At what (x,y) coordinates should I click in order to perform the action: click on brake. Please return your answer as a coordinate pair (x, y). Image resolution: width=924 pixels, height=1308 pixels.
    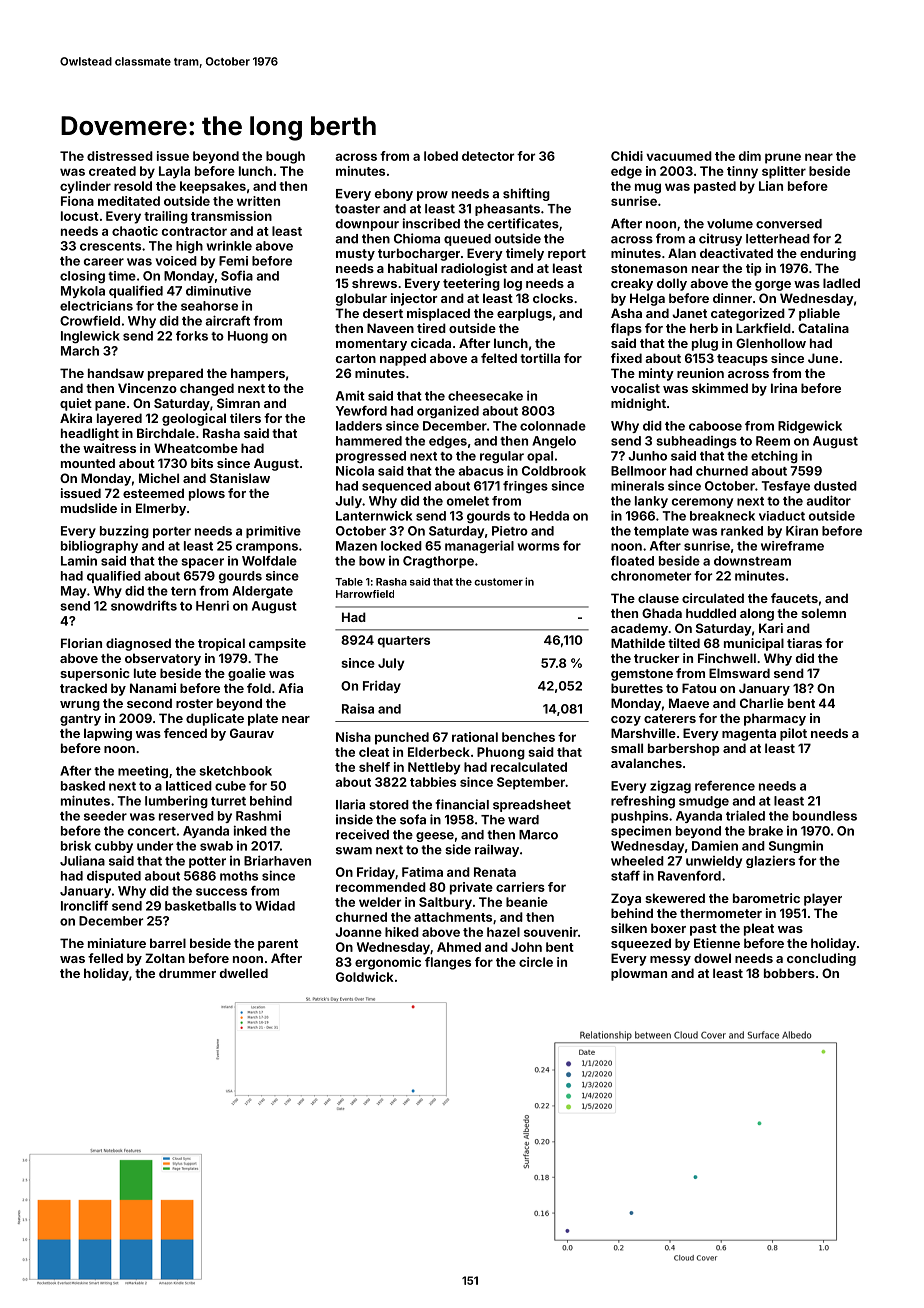
    Looking at the image, I should click on (766, 831).
